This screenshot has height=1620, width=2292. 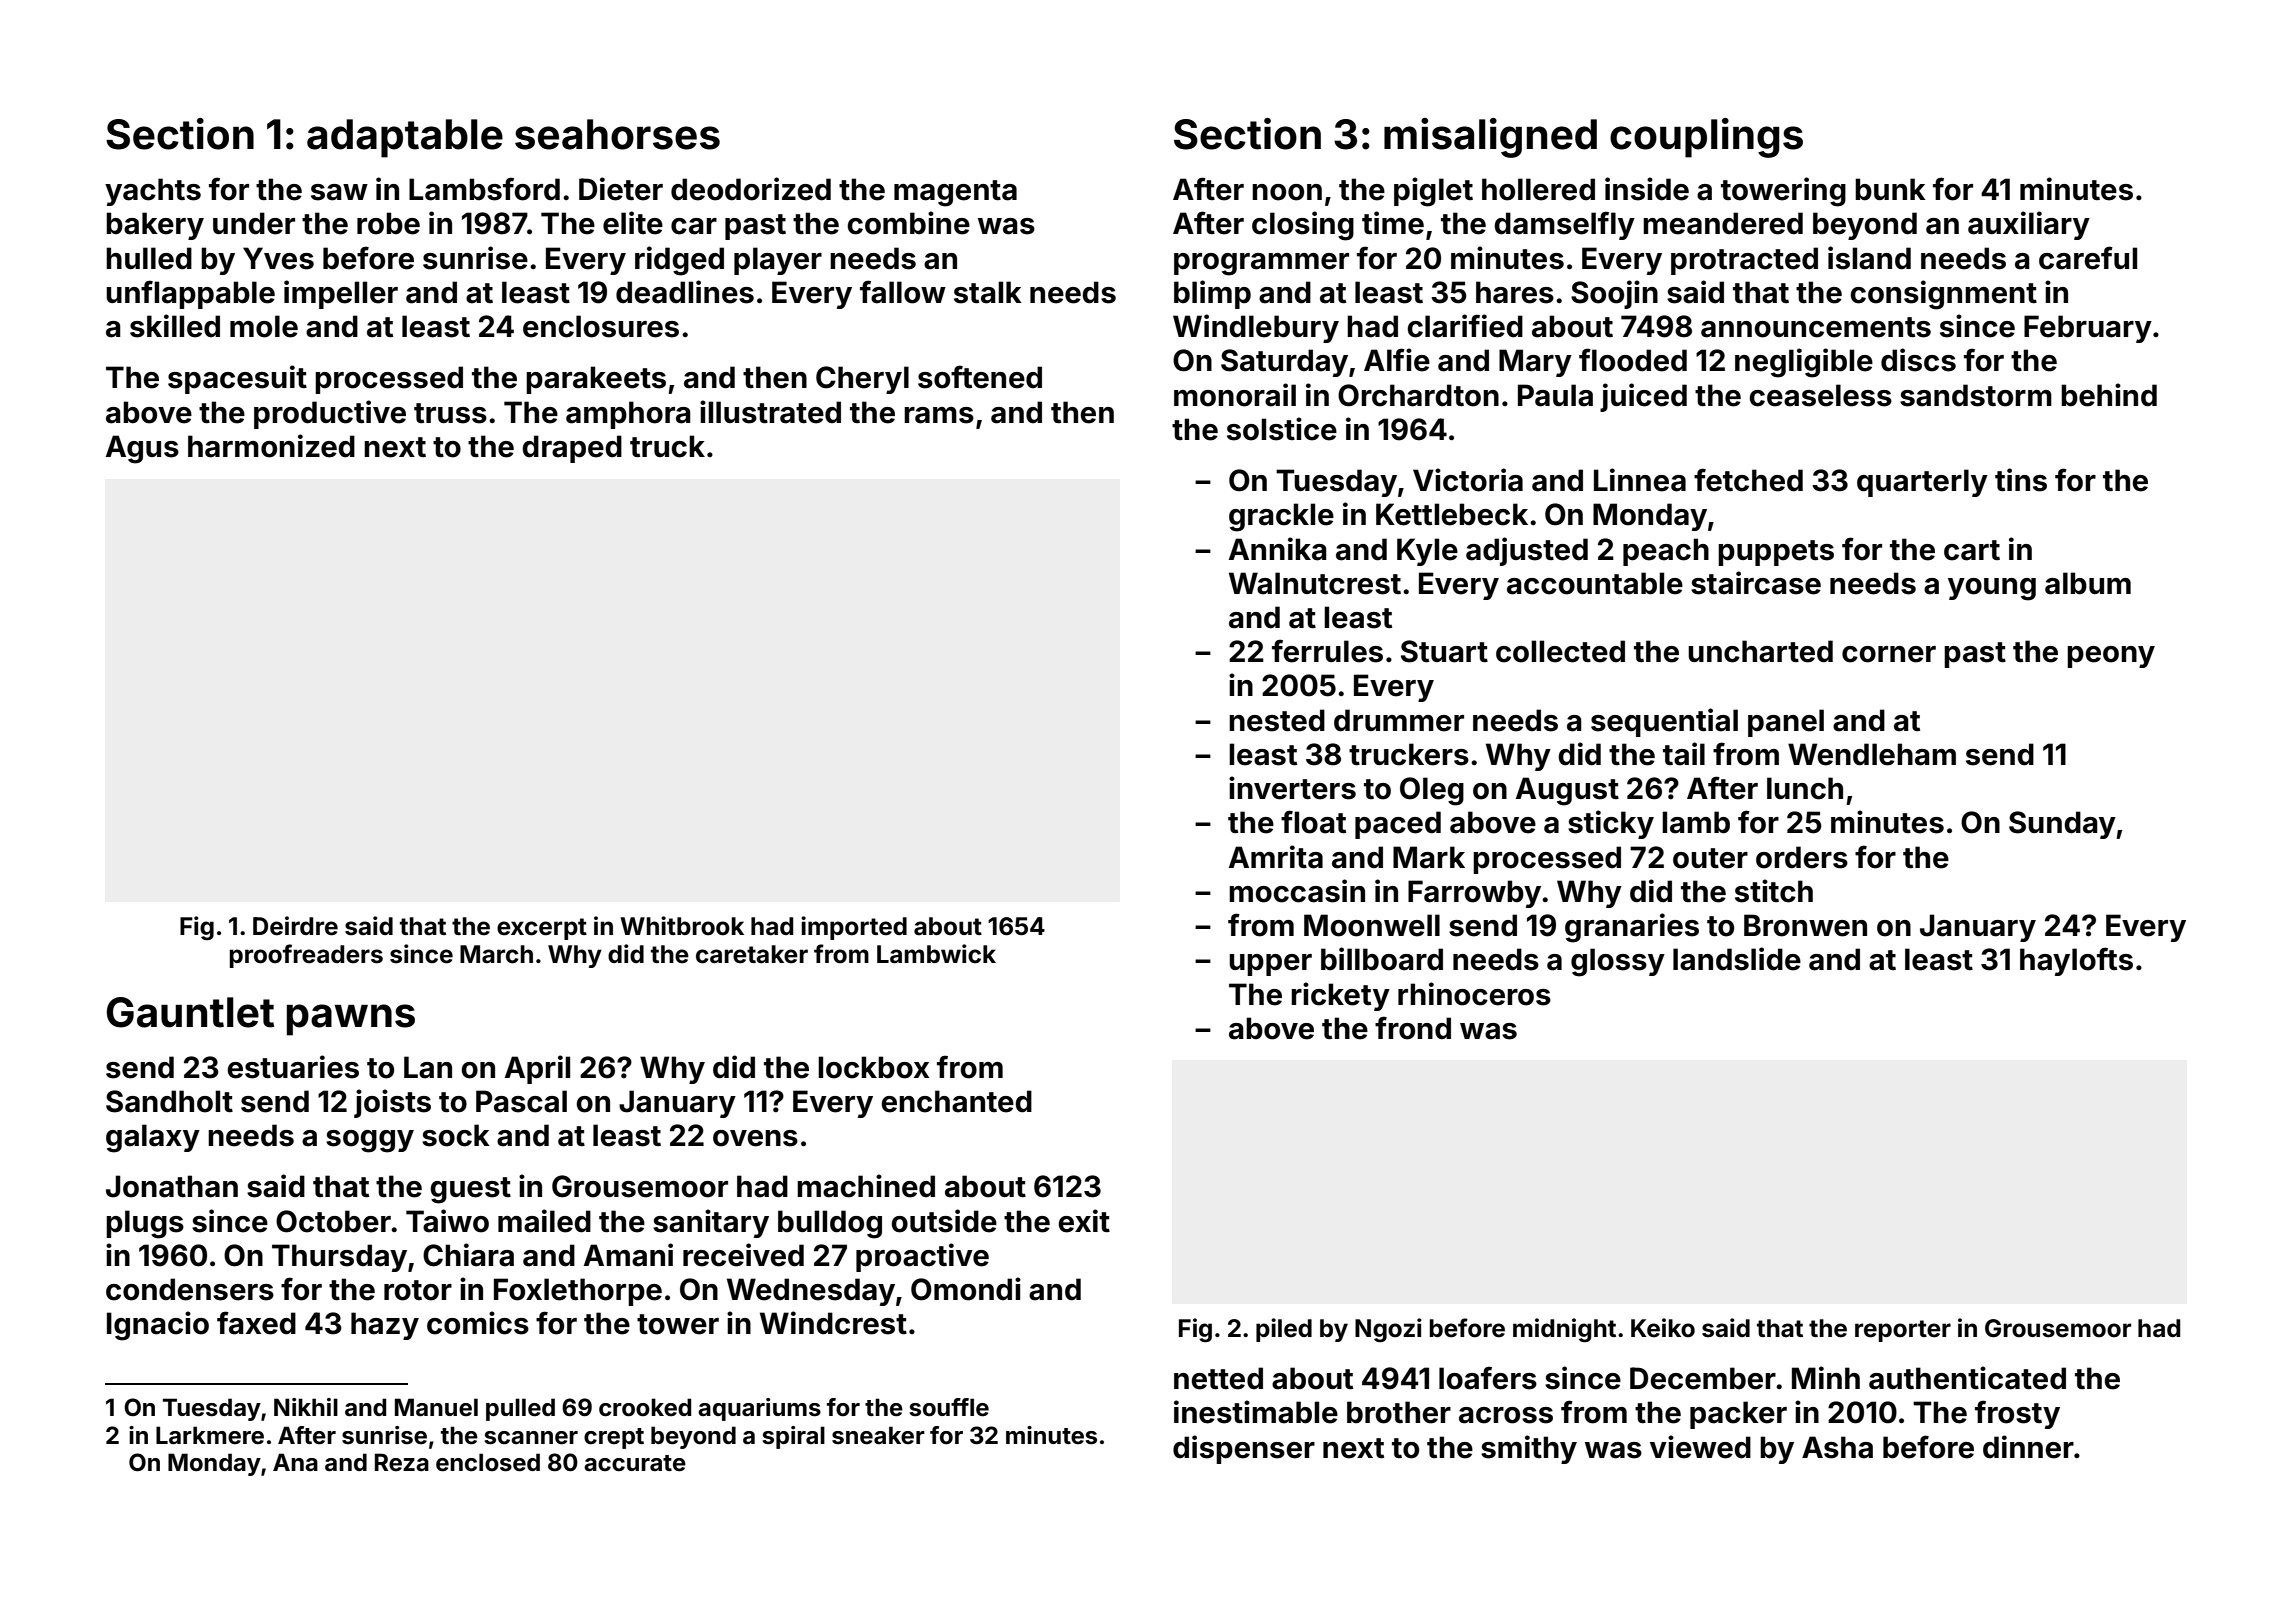 I want to click on protracted, so click(x=1744, y=261).
